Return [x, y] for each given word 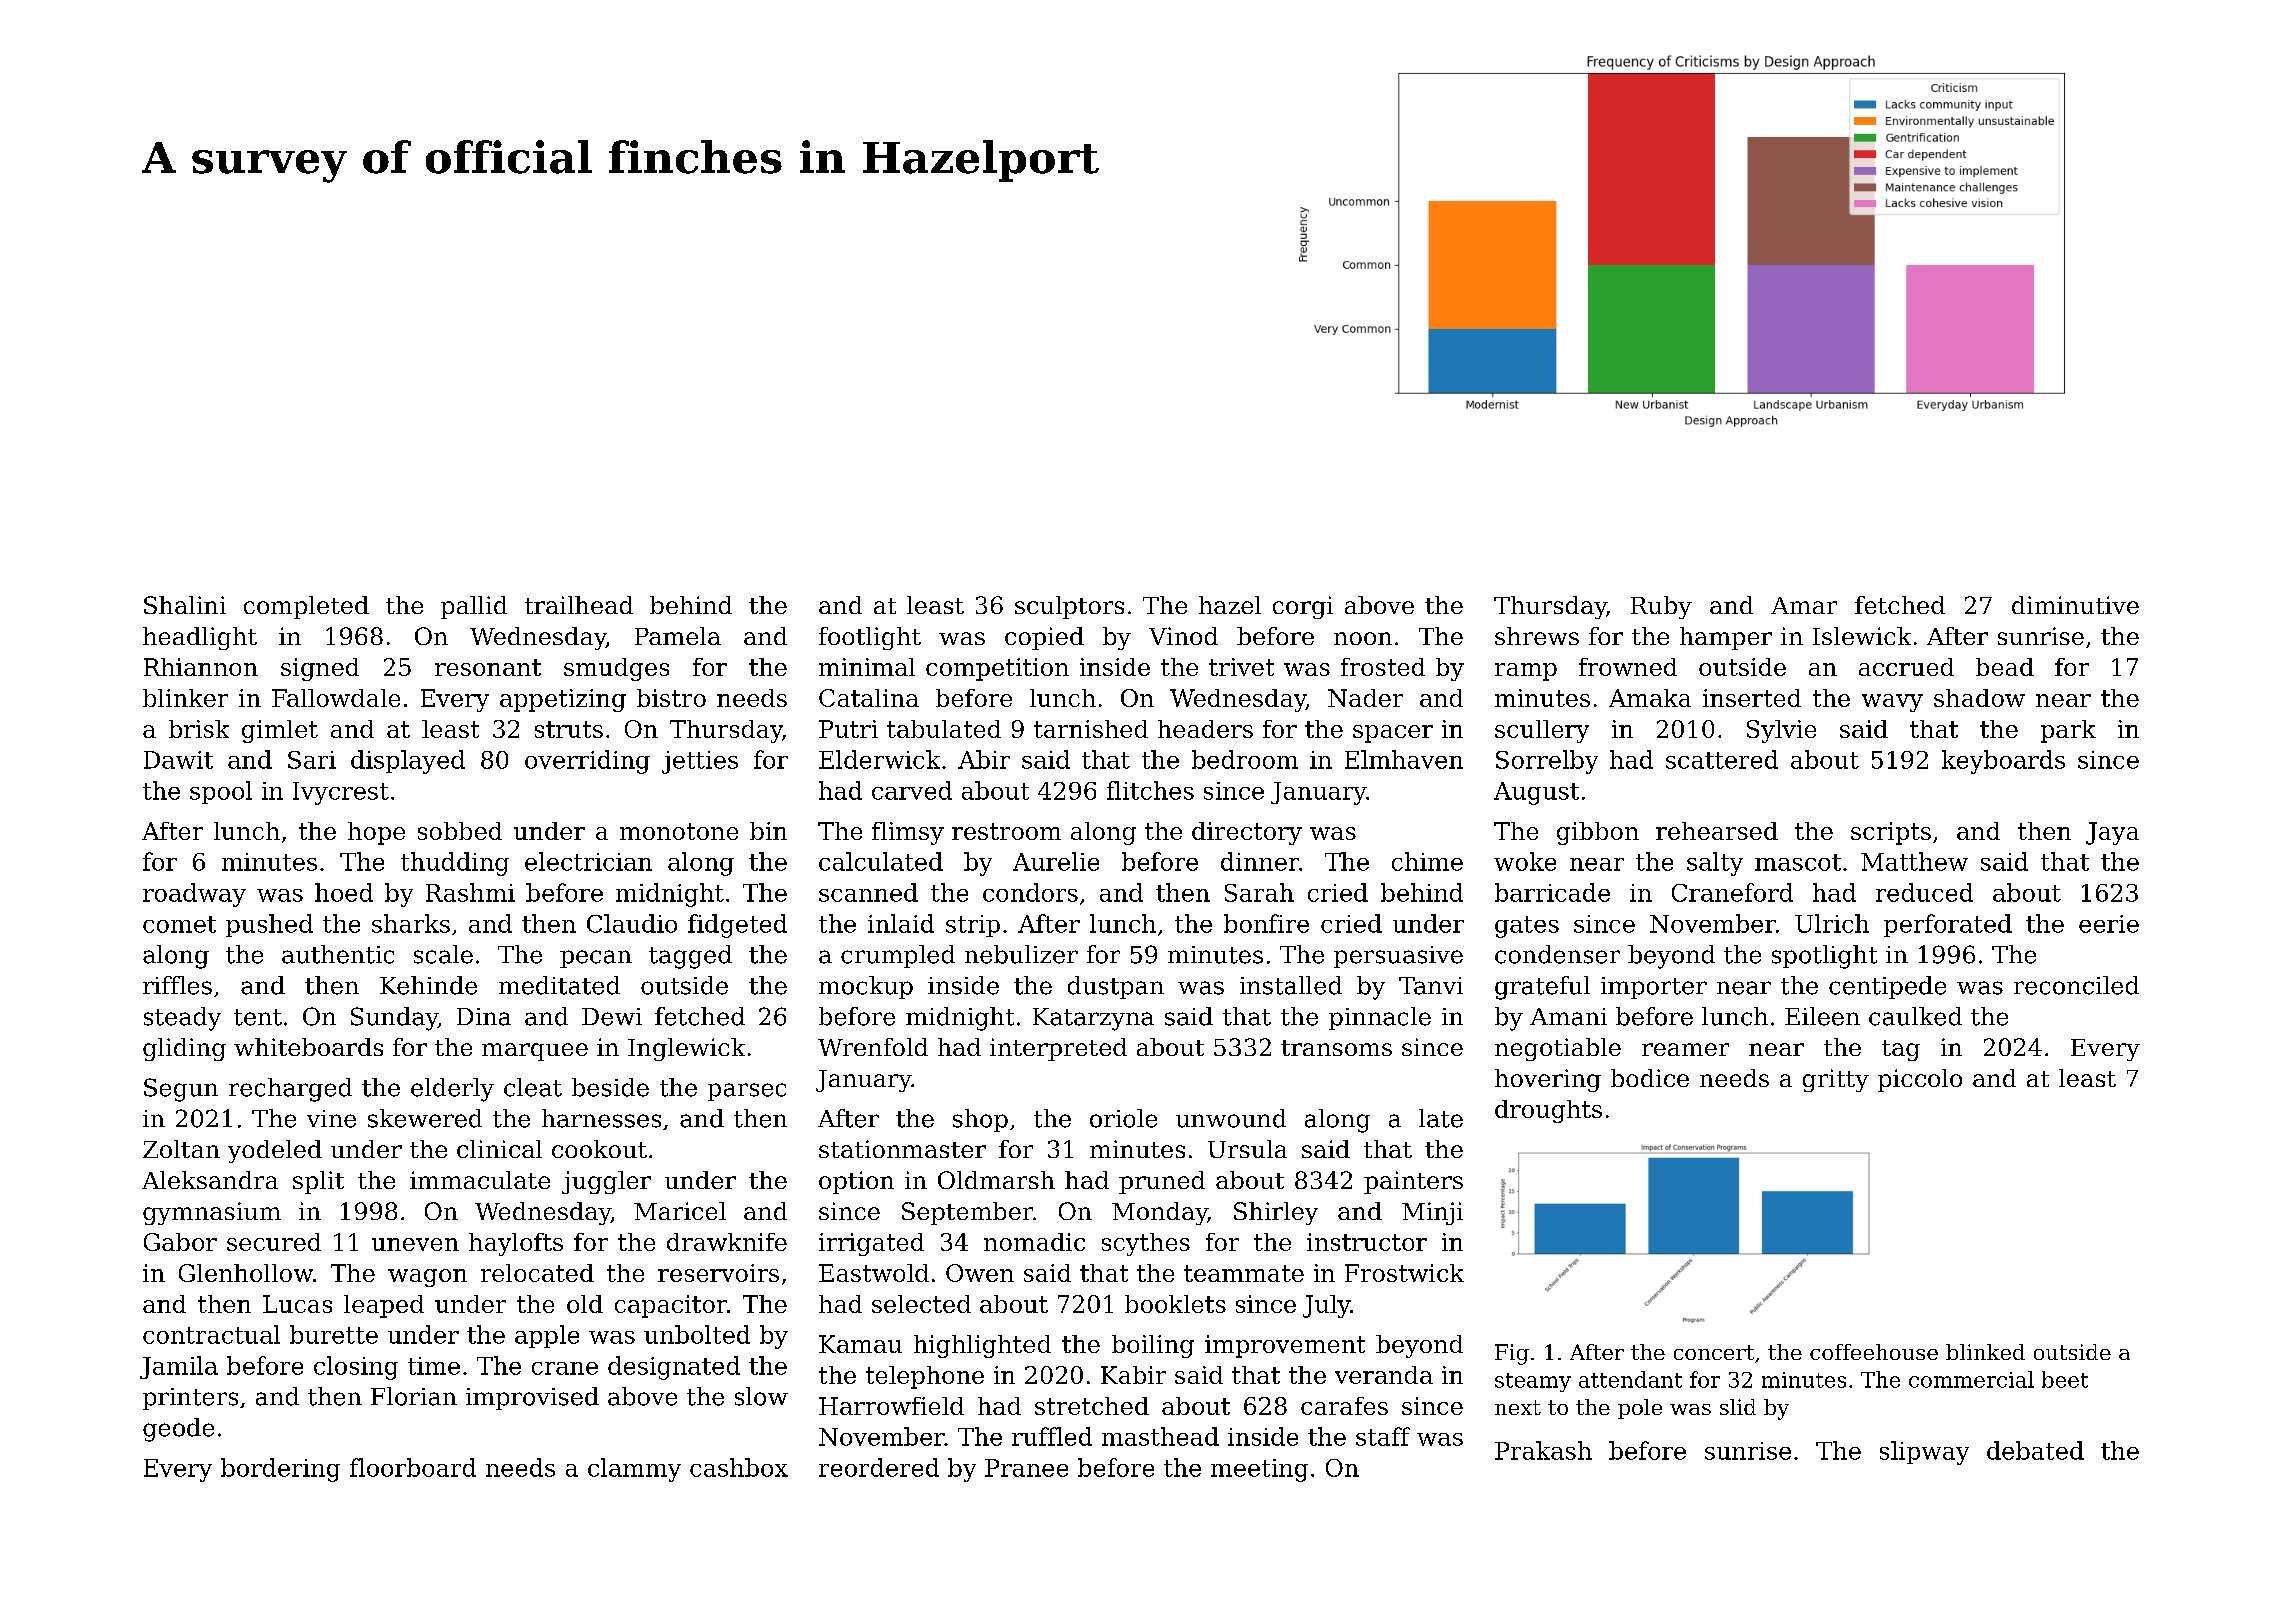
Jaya [2112, 833]
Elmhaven [1404, 759]
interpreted [1058, 1049]
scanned [868, 892]
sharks [411, 923]
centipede [1887, 987]
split [318, 1182]
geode [178, 1430]
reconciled [2076, 985]
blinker [185, 698]
